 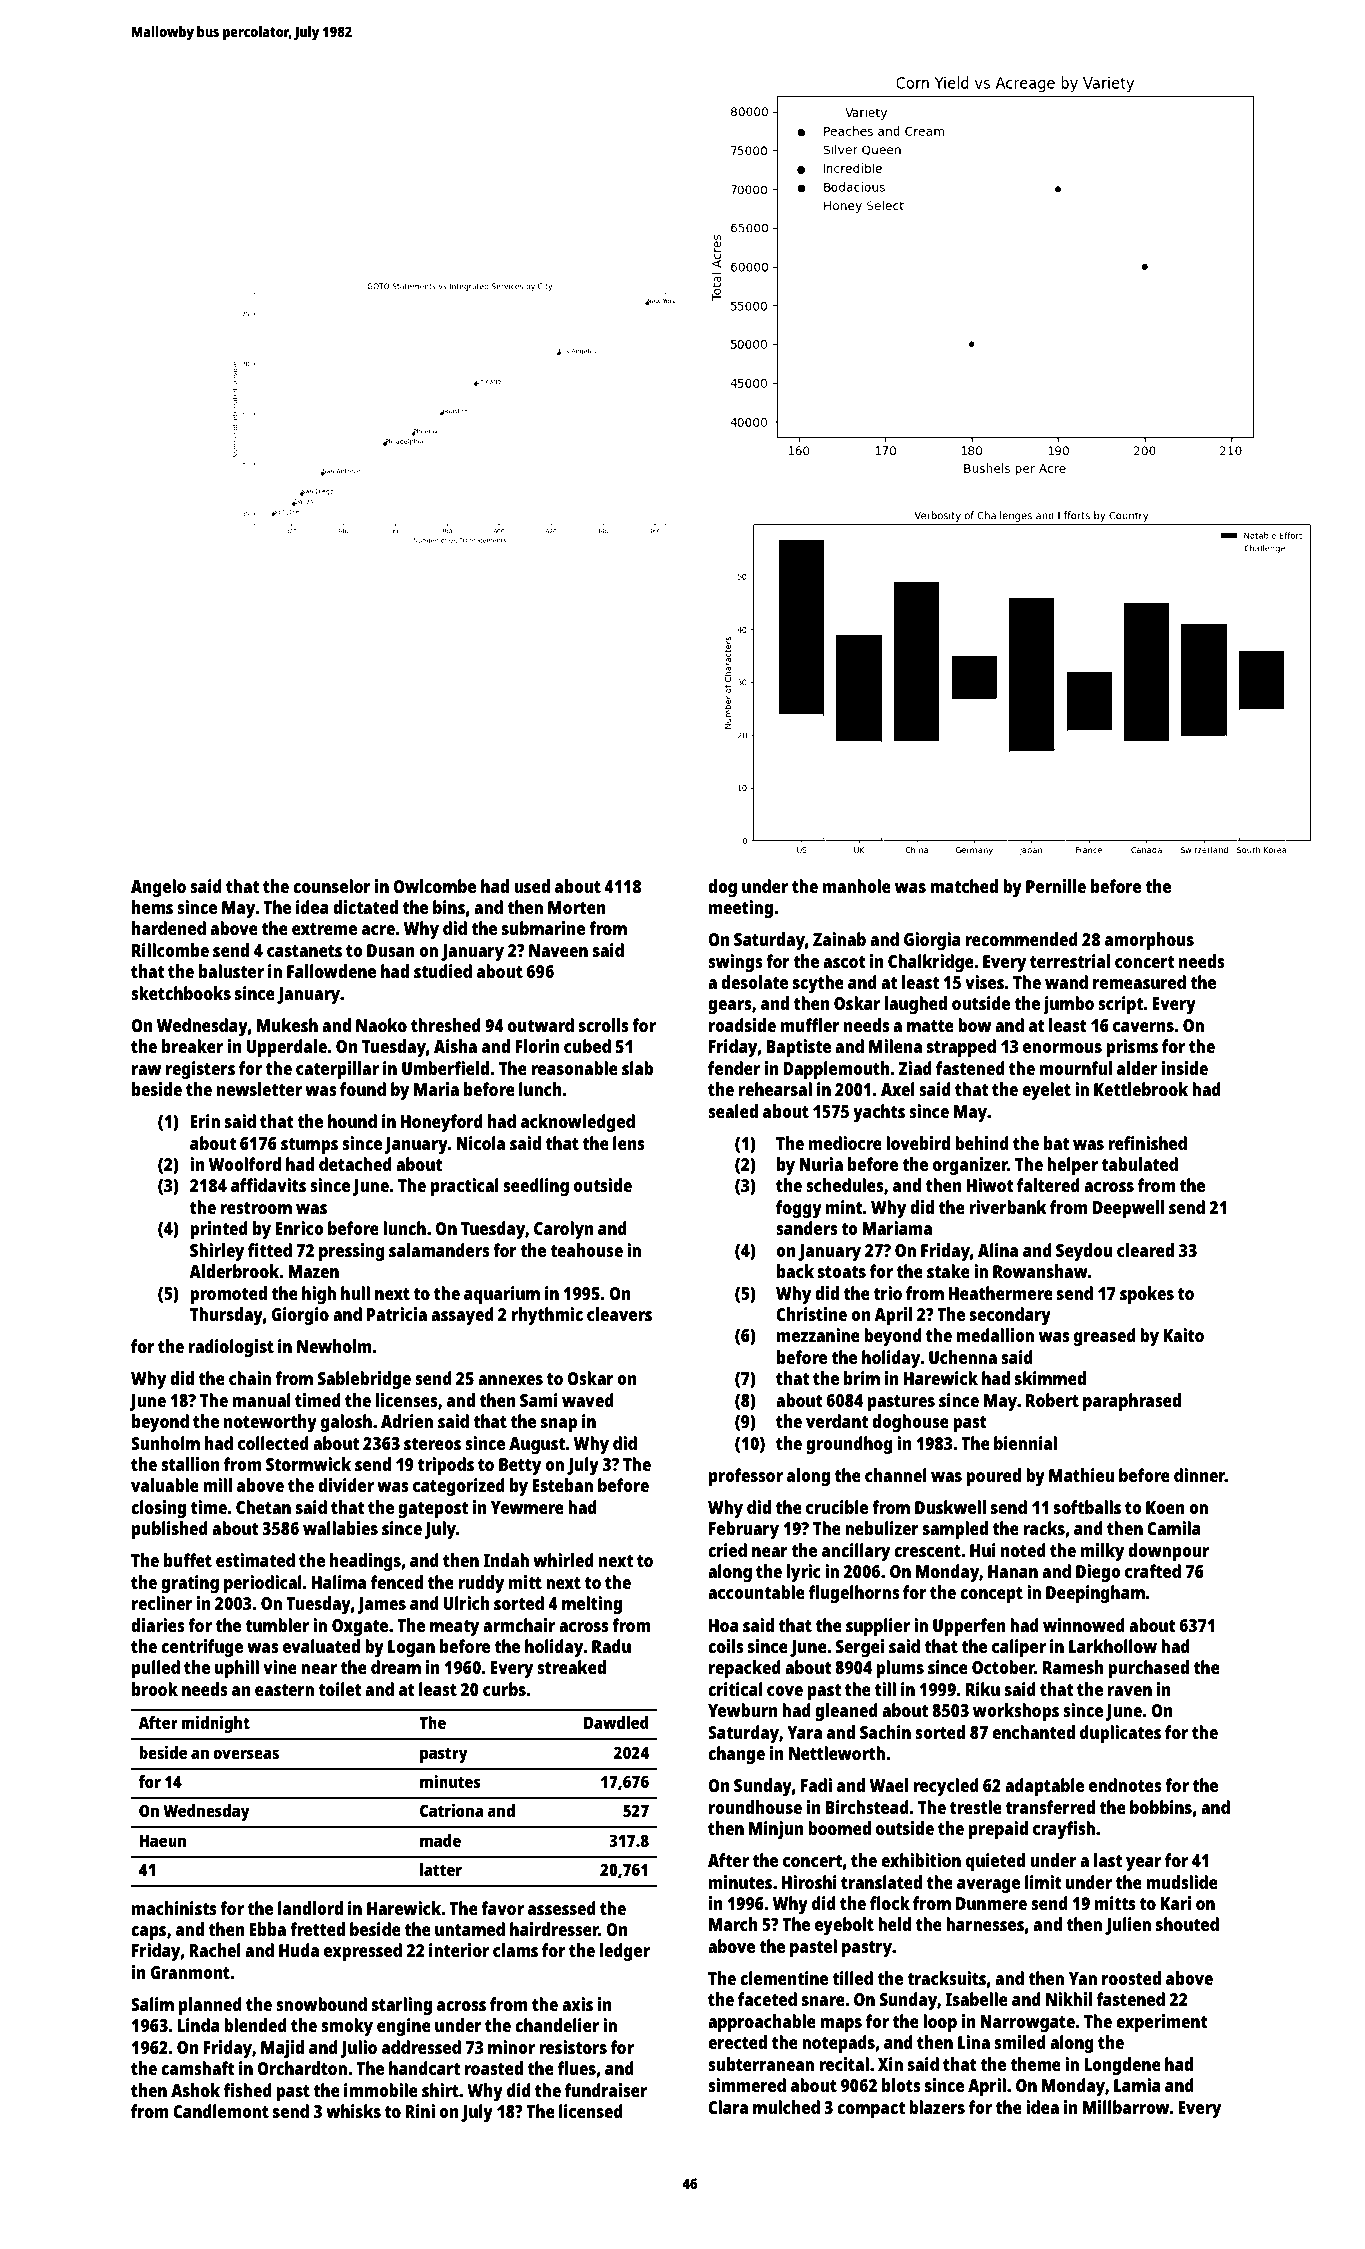 I want to click on Erin, so click(x=205, y=1121).
